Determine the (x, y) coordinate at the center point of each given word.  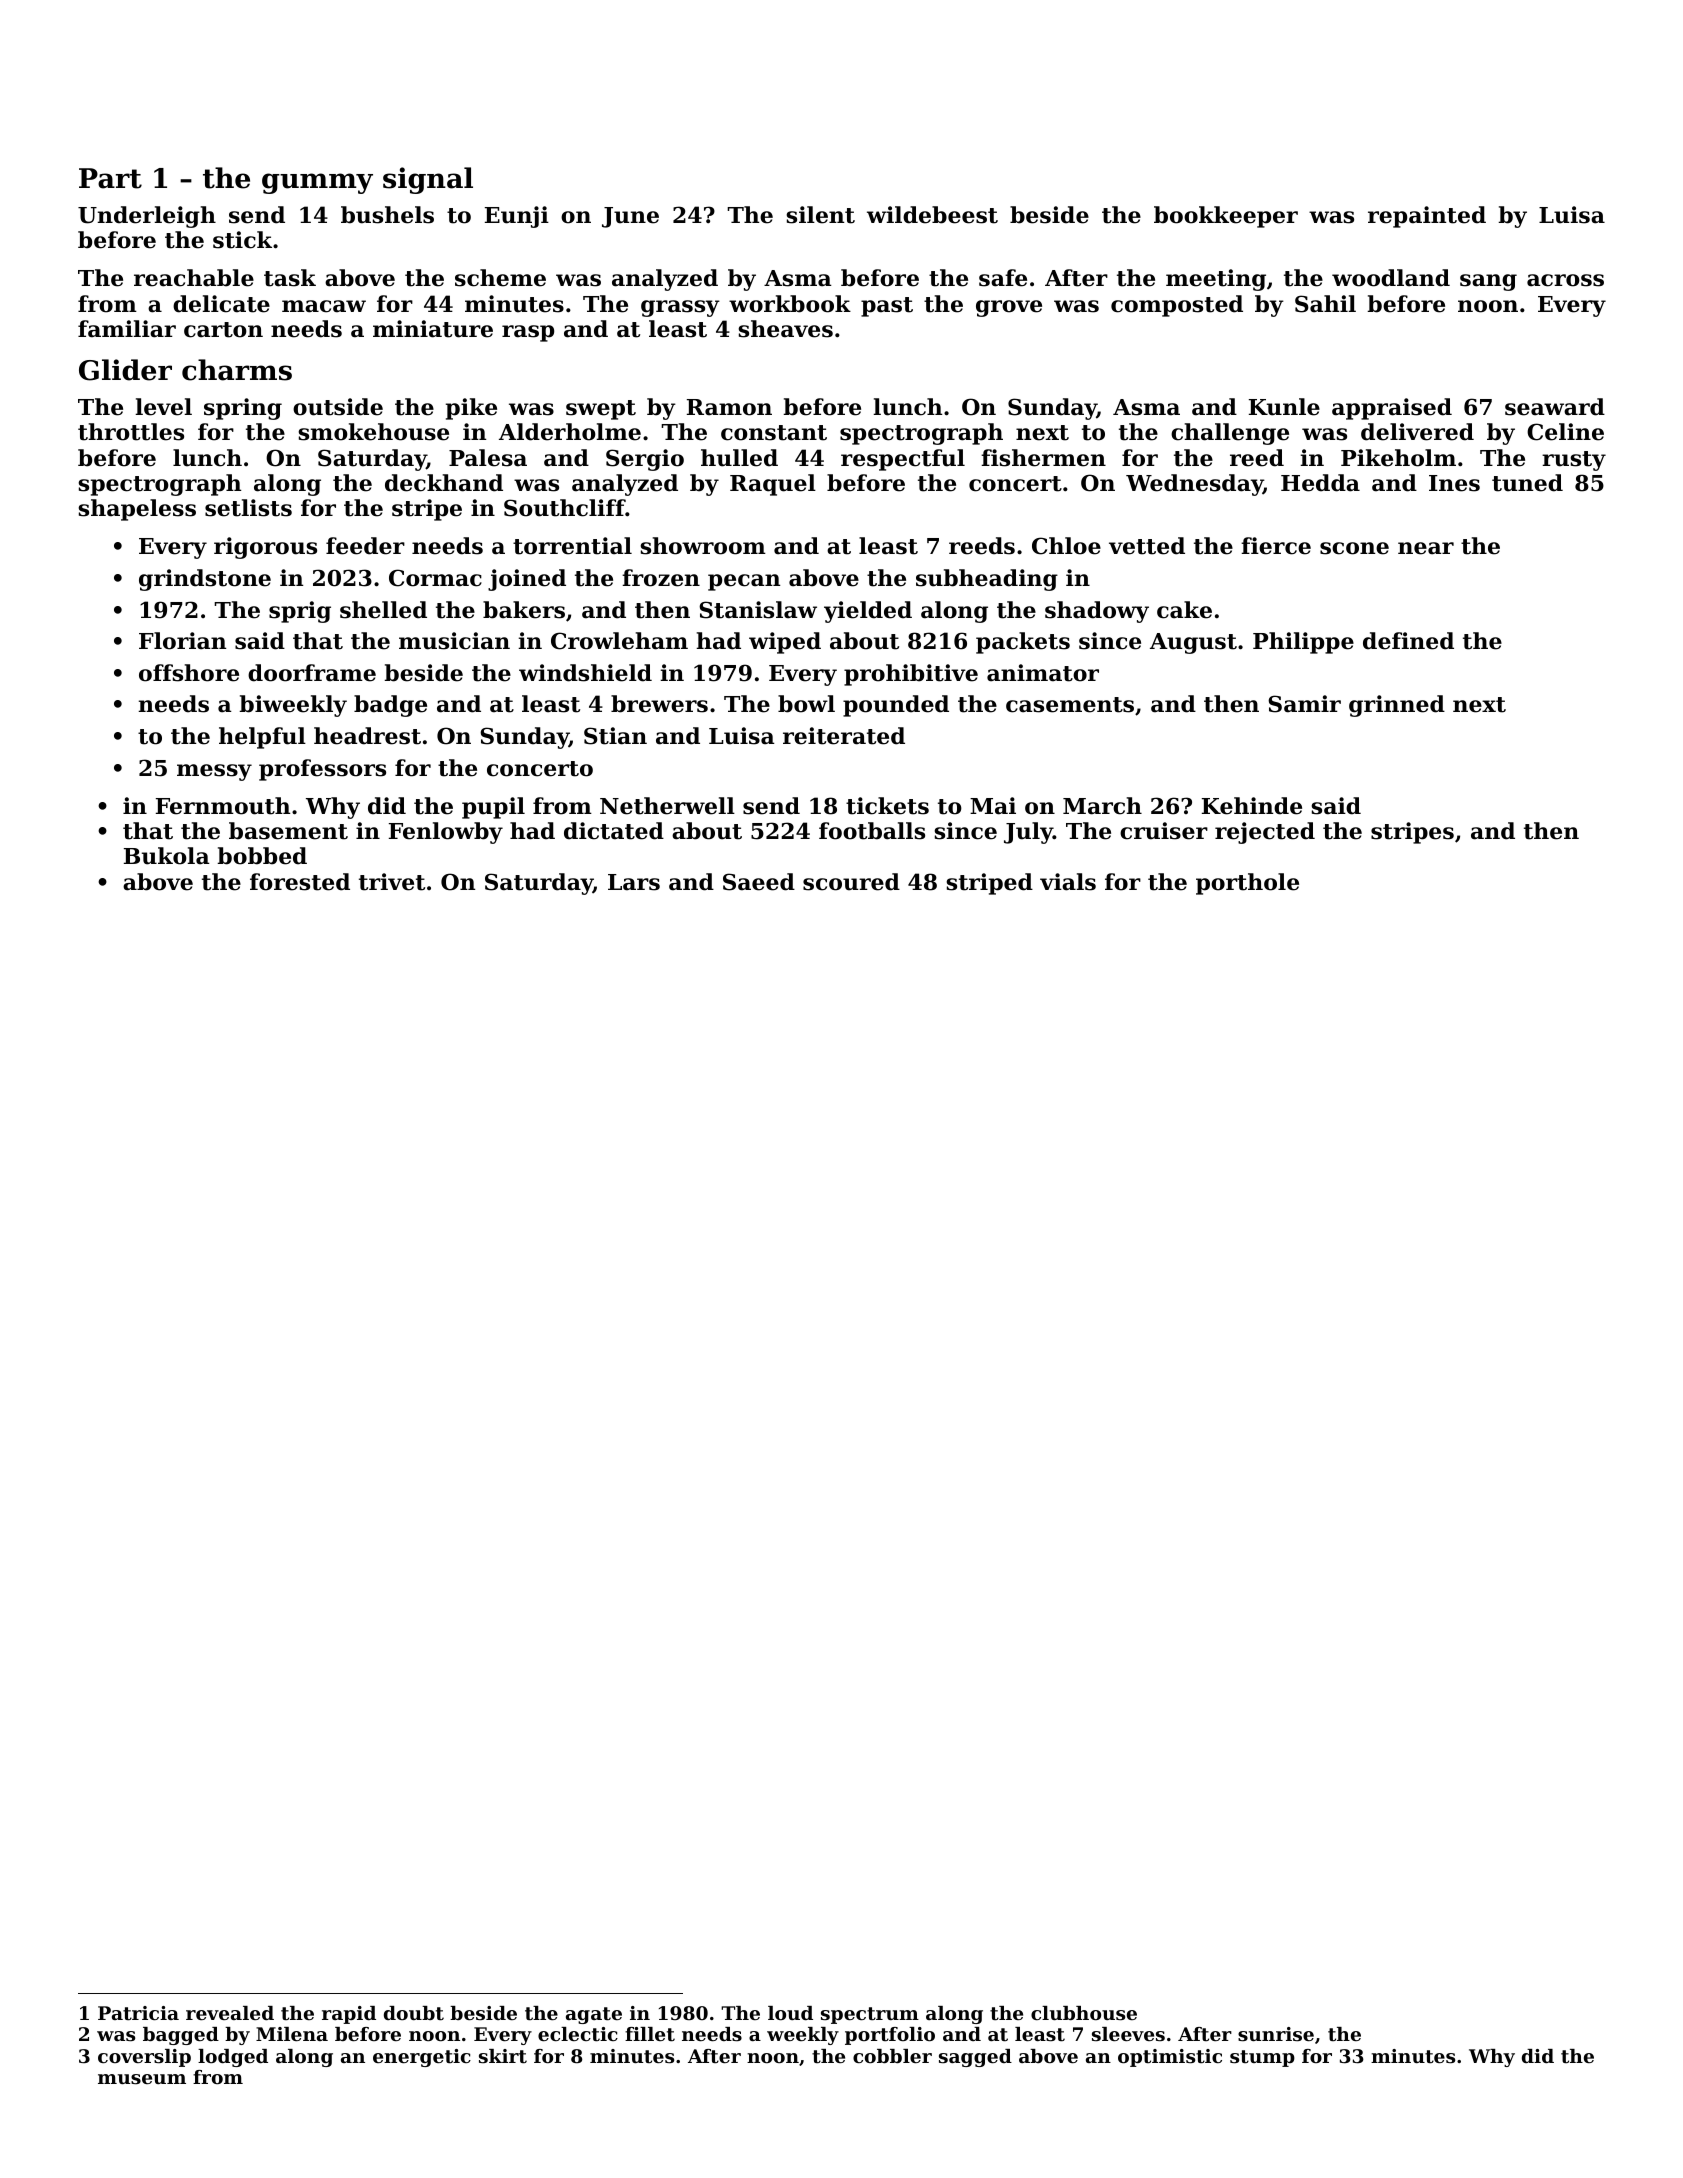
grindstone (205, 580)
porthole (1247, 884)
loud (790, 2013)
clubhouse (1084, 2013)
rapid (349, 2015)
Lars (634, 882)
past (887, 307)
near (1426, 548)
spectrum (870, 2015)
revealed (230, 2013)
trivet (392, 882)
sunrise (1276, 2034)
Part (110, 178)
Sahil (1325, 304)
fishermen (1043, 458)
